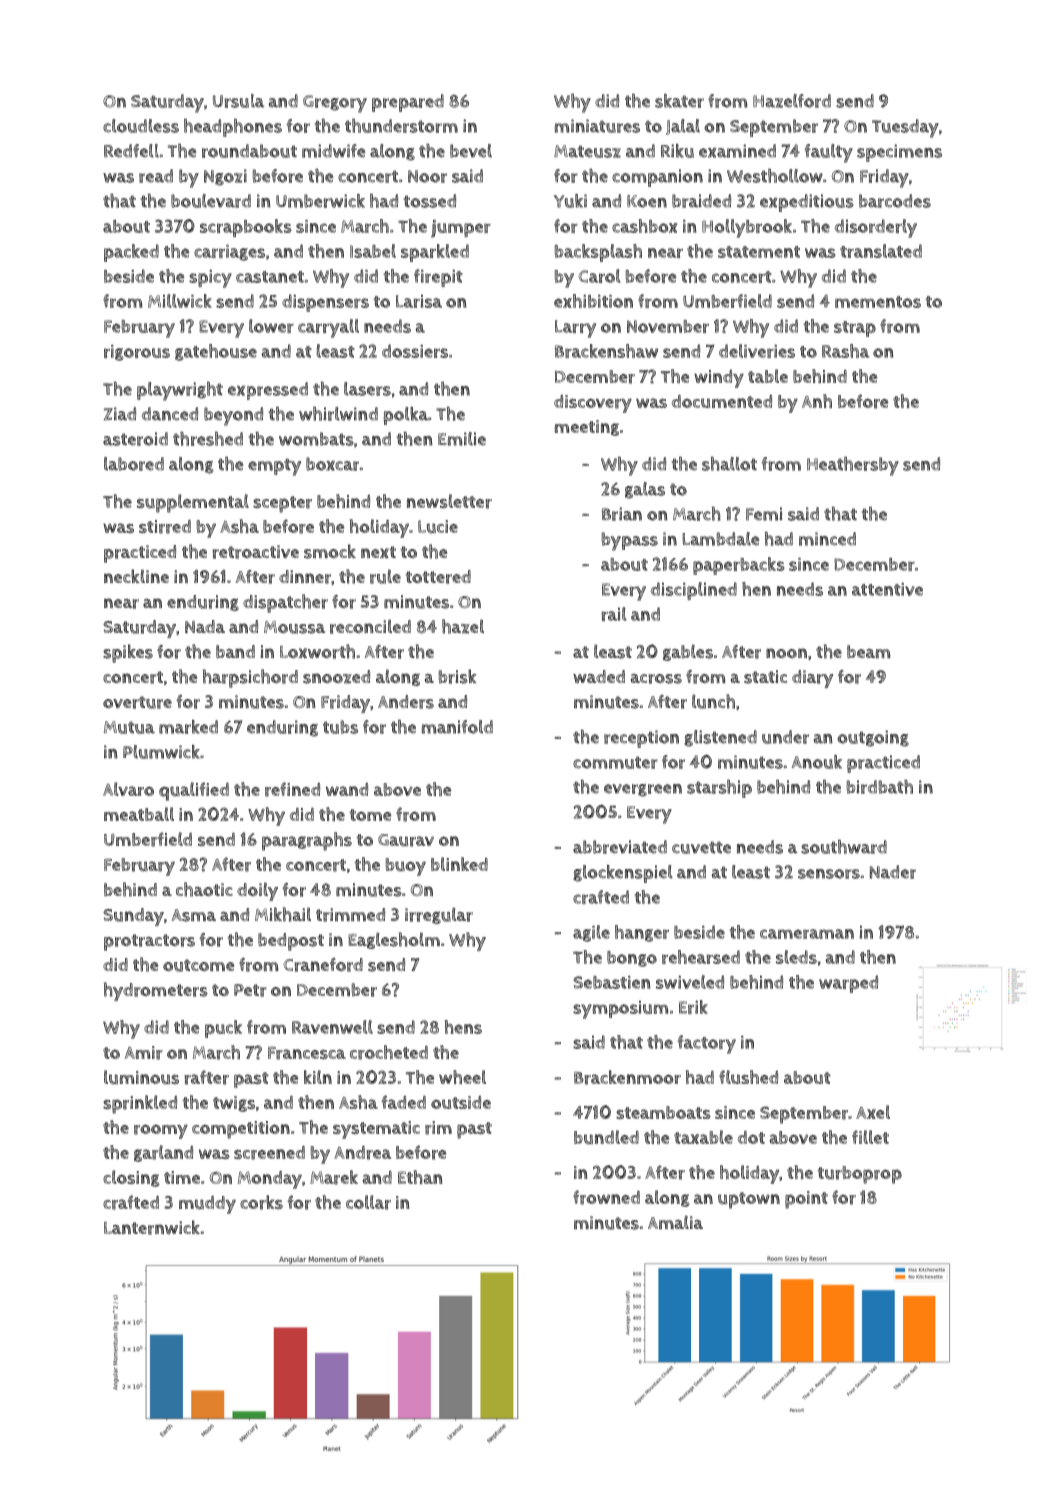 This screenshot has height=1491, width=1049. What do you see at coordinates (893, 872) in the screenshot?
I see `Nader` at bounding box center [893, 872].
